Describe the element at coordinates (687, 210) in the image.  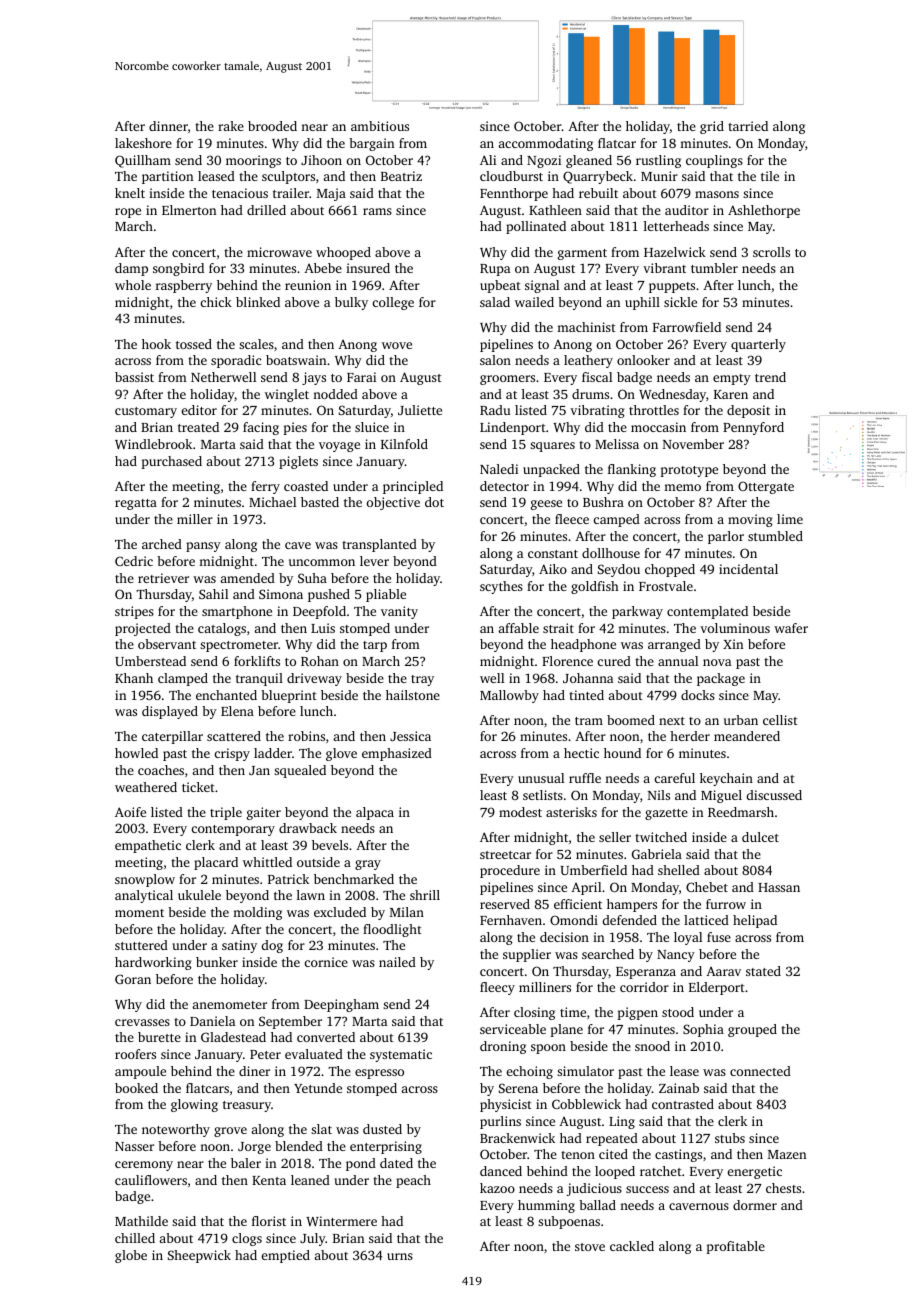
I see `auditor` at that location.
